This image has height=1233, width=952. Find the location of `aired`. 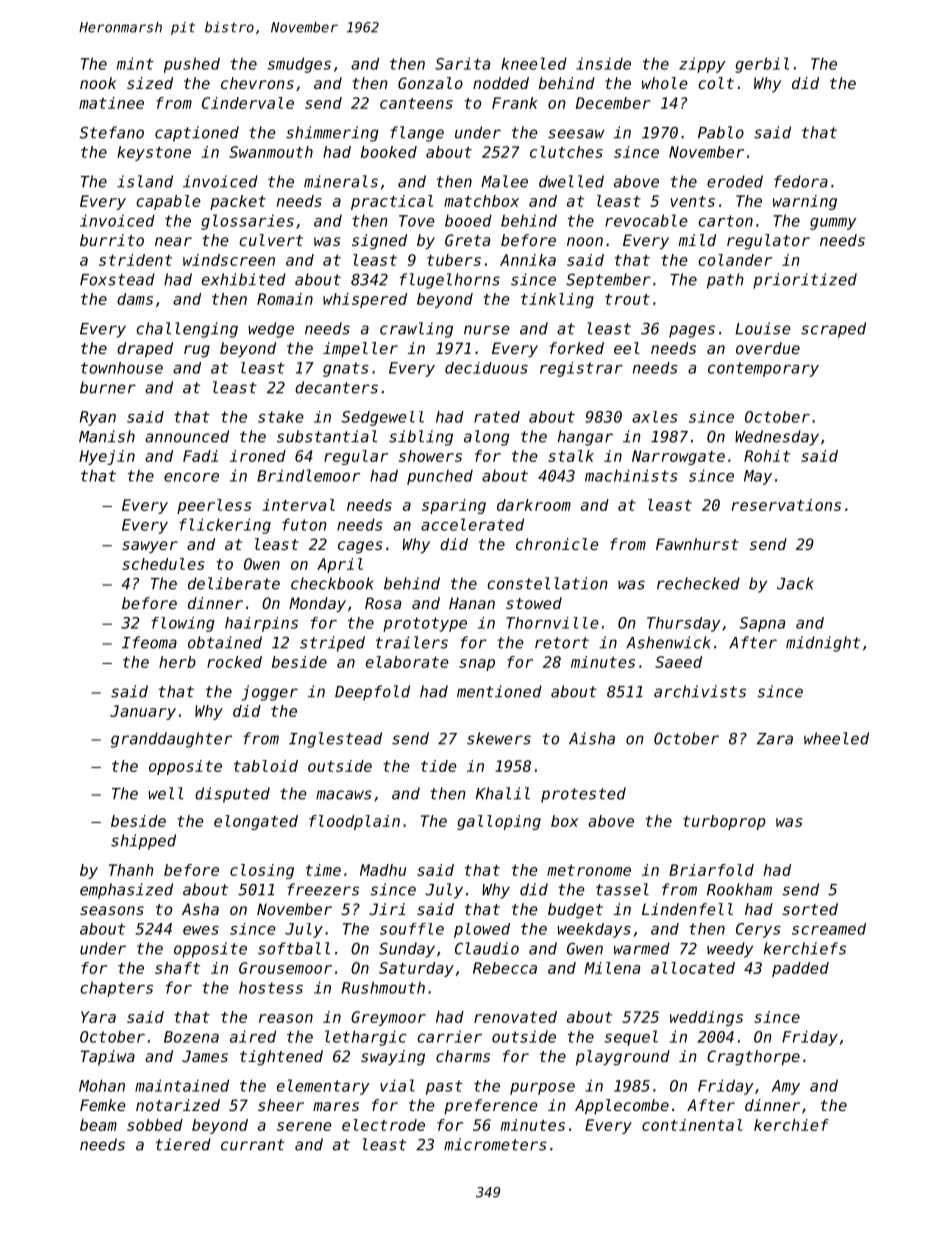

aired is located at coordinates (253, 1036).
